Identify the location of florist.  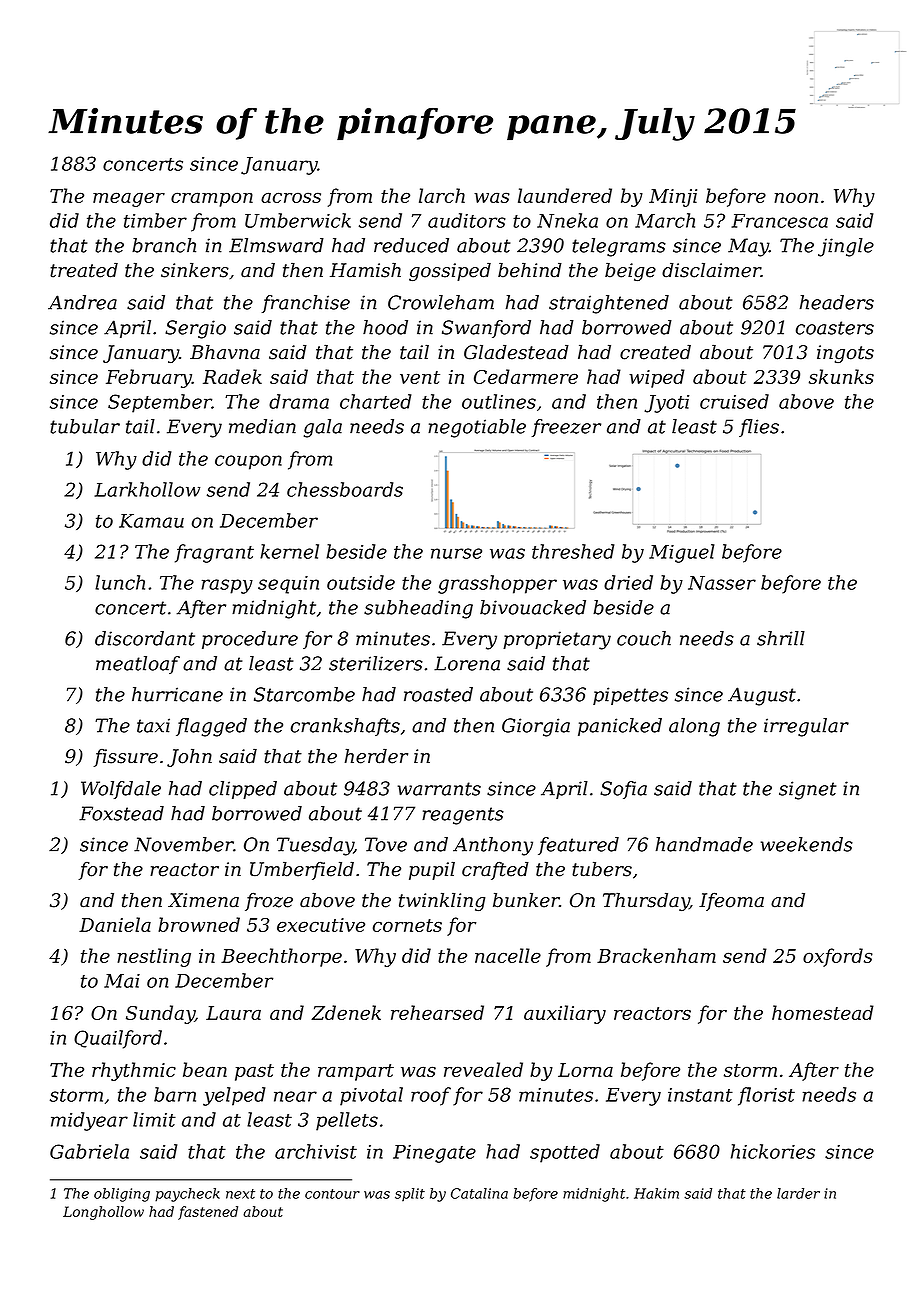
(766, 1096).
